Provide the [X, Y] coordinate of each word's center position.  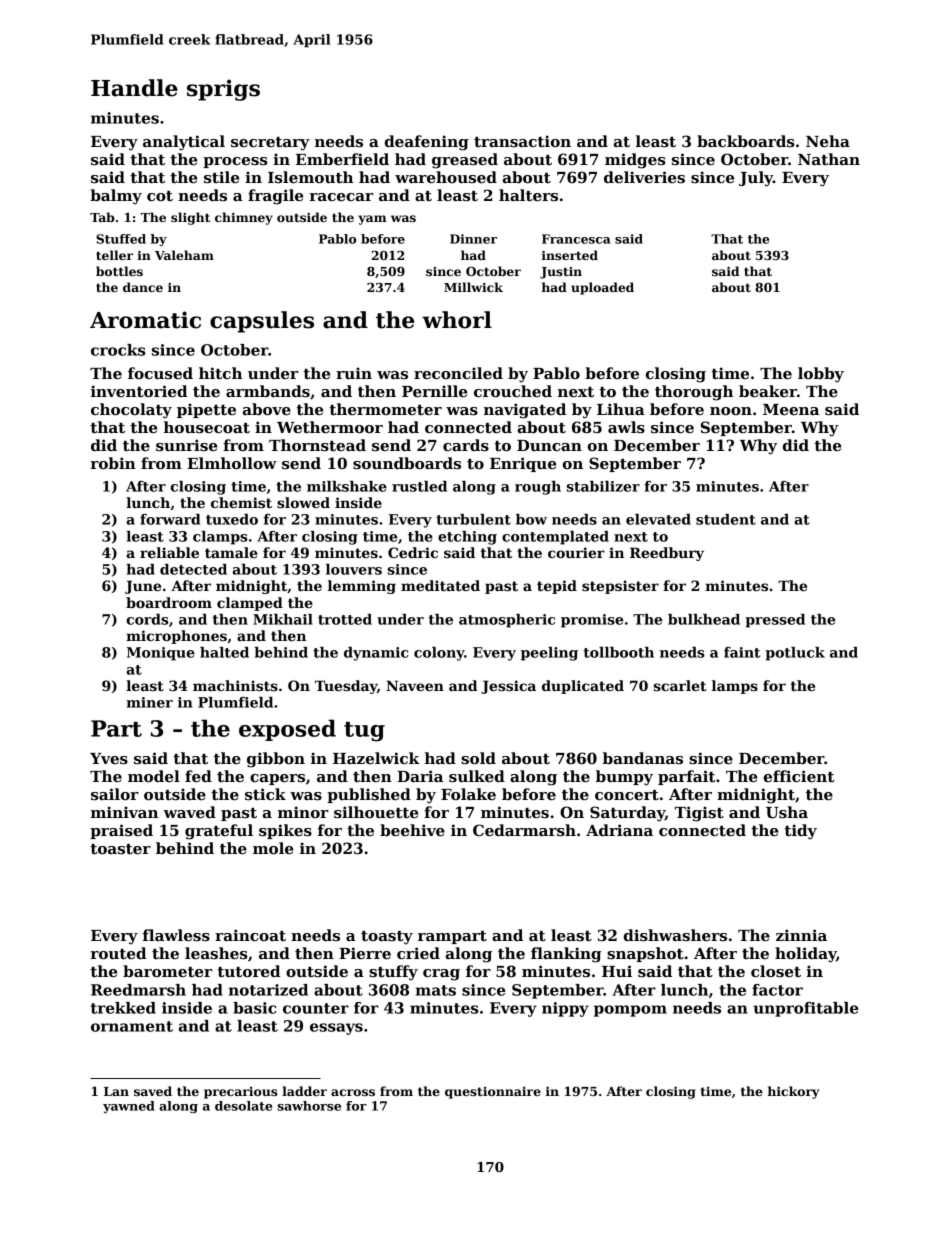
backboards [745, 141]
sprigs [223, 90]
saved [153, 1091]
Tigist [699, 814]
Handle [134, 88]
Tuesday [346, 687]
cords [147, 619]
